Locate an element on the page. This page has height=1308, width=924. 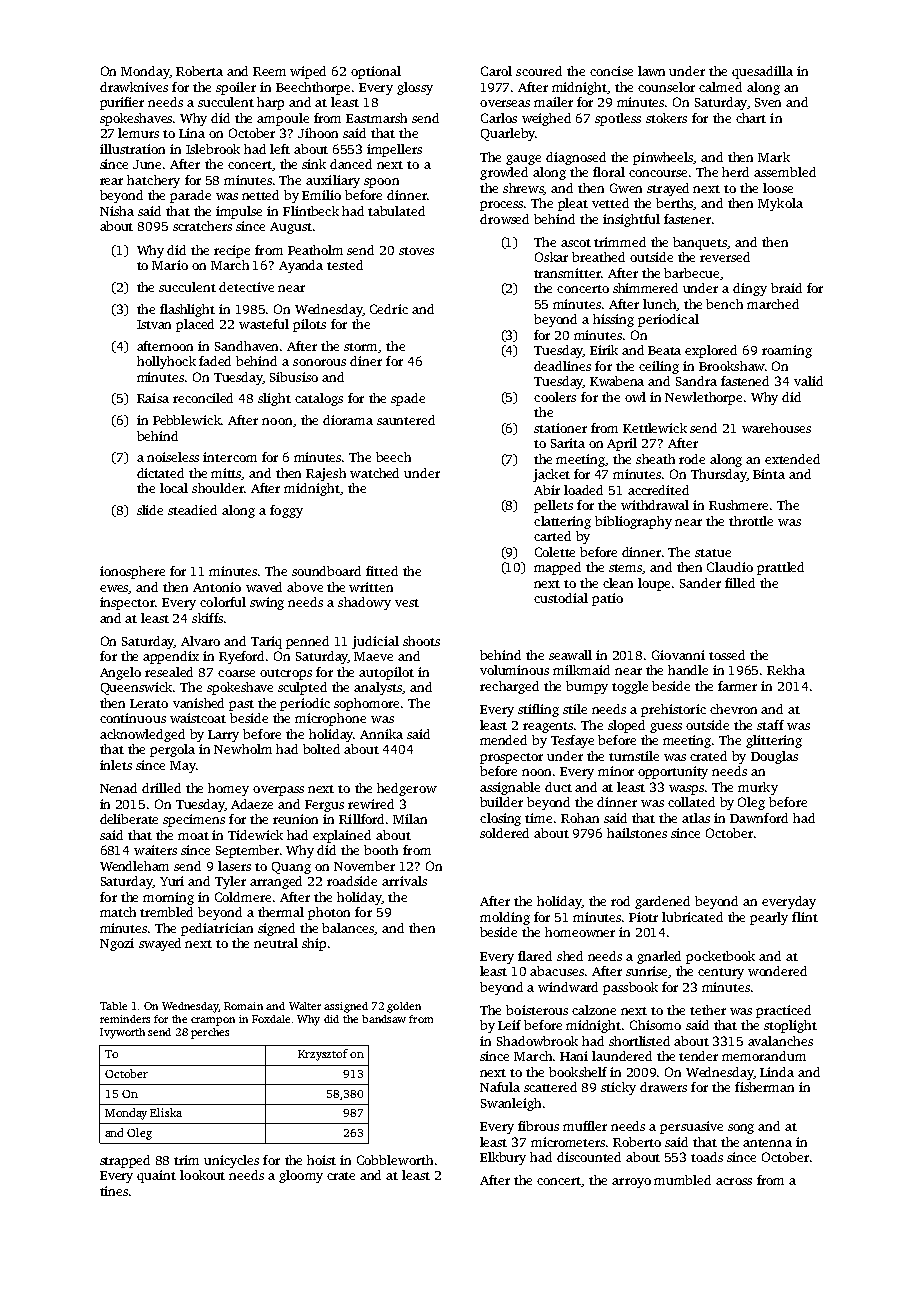
homey is located at coordinates (228, 789).
